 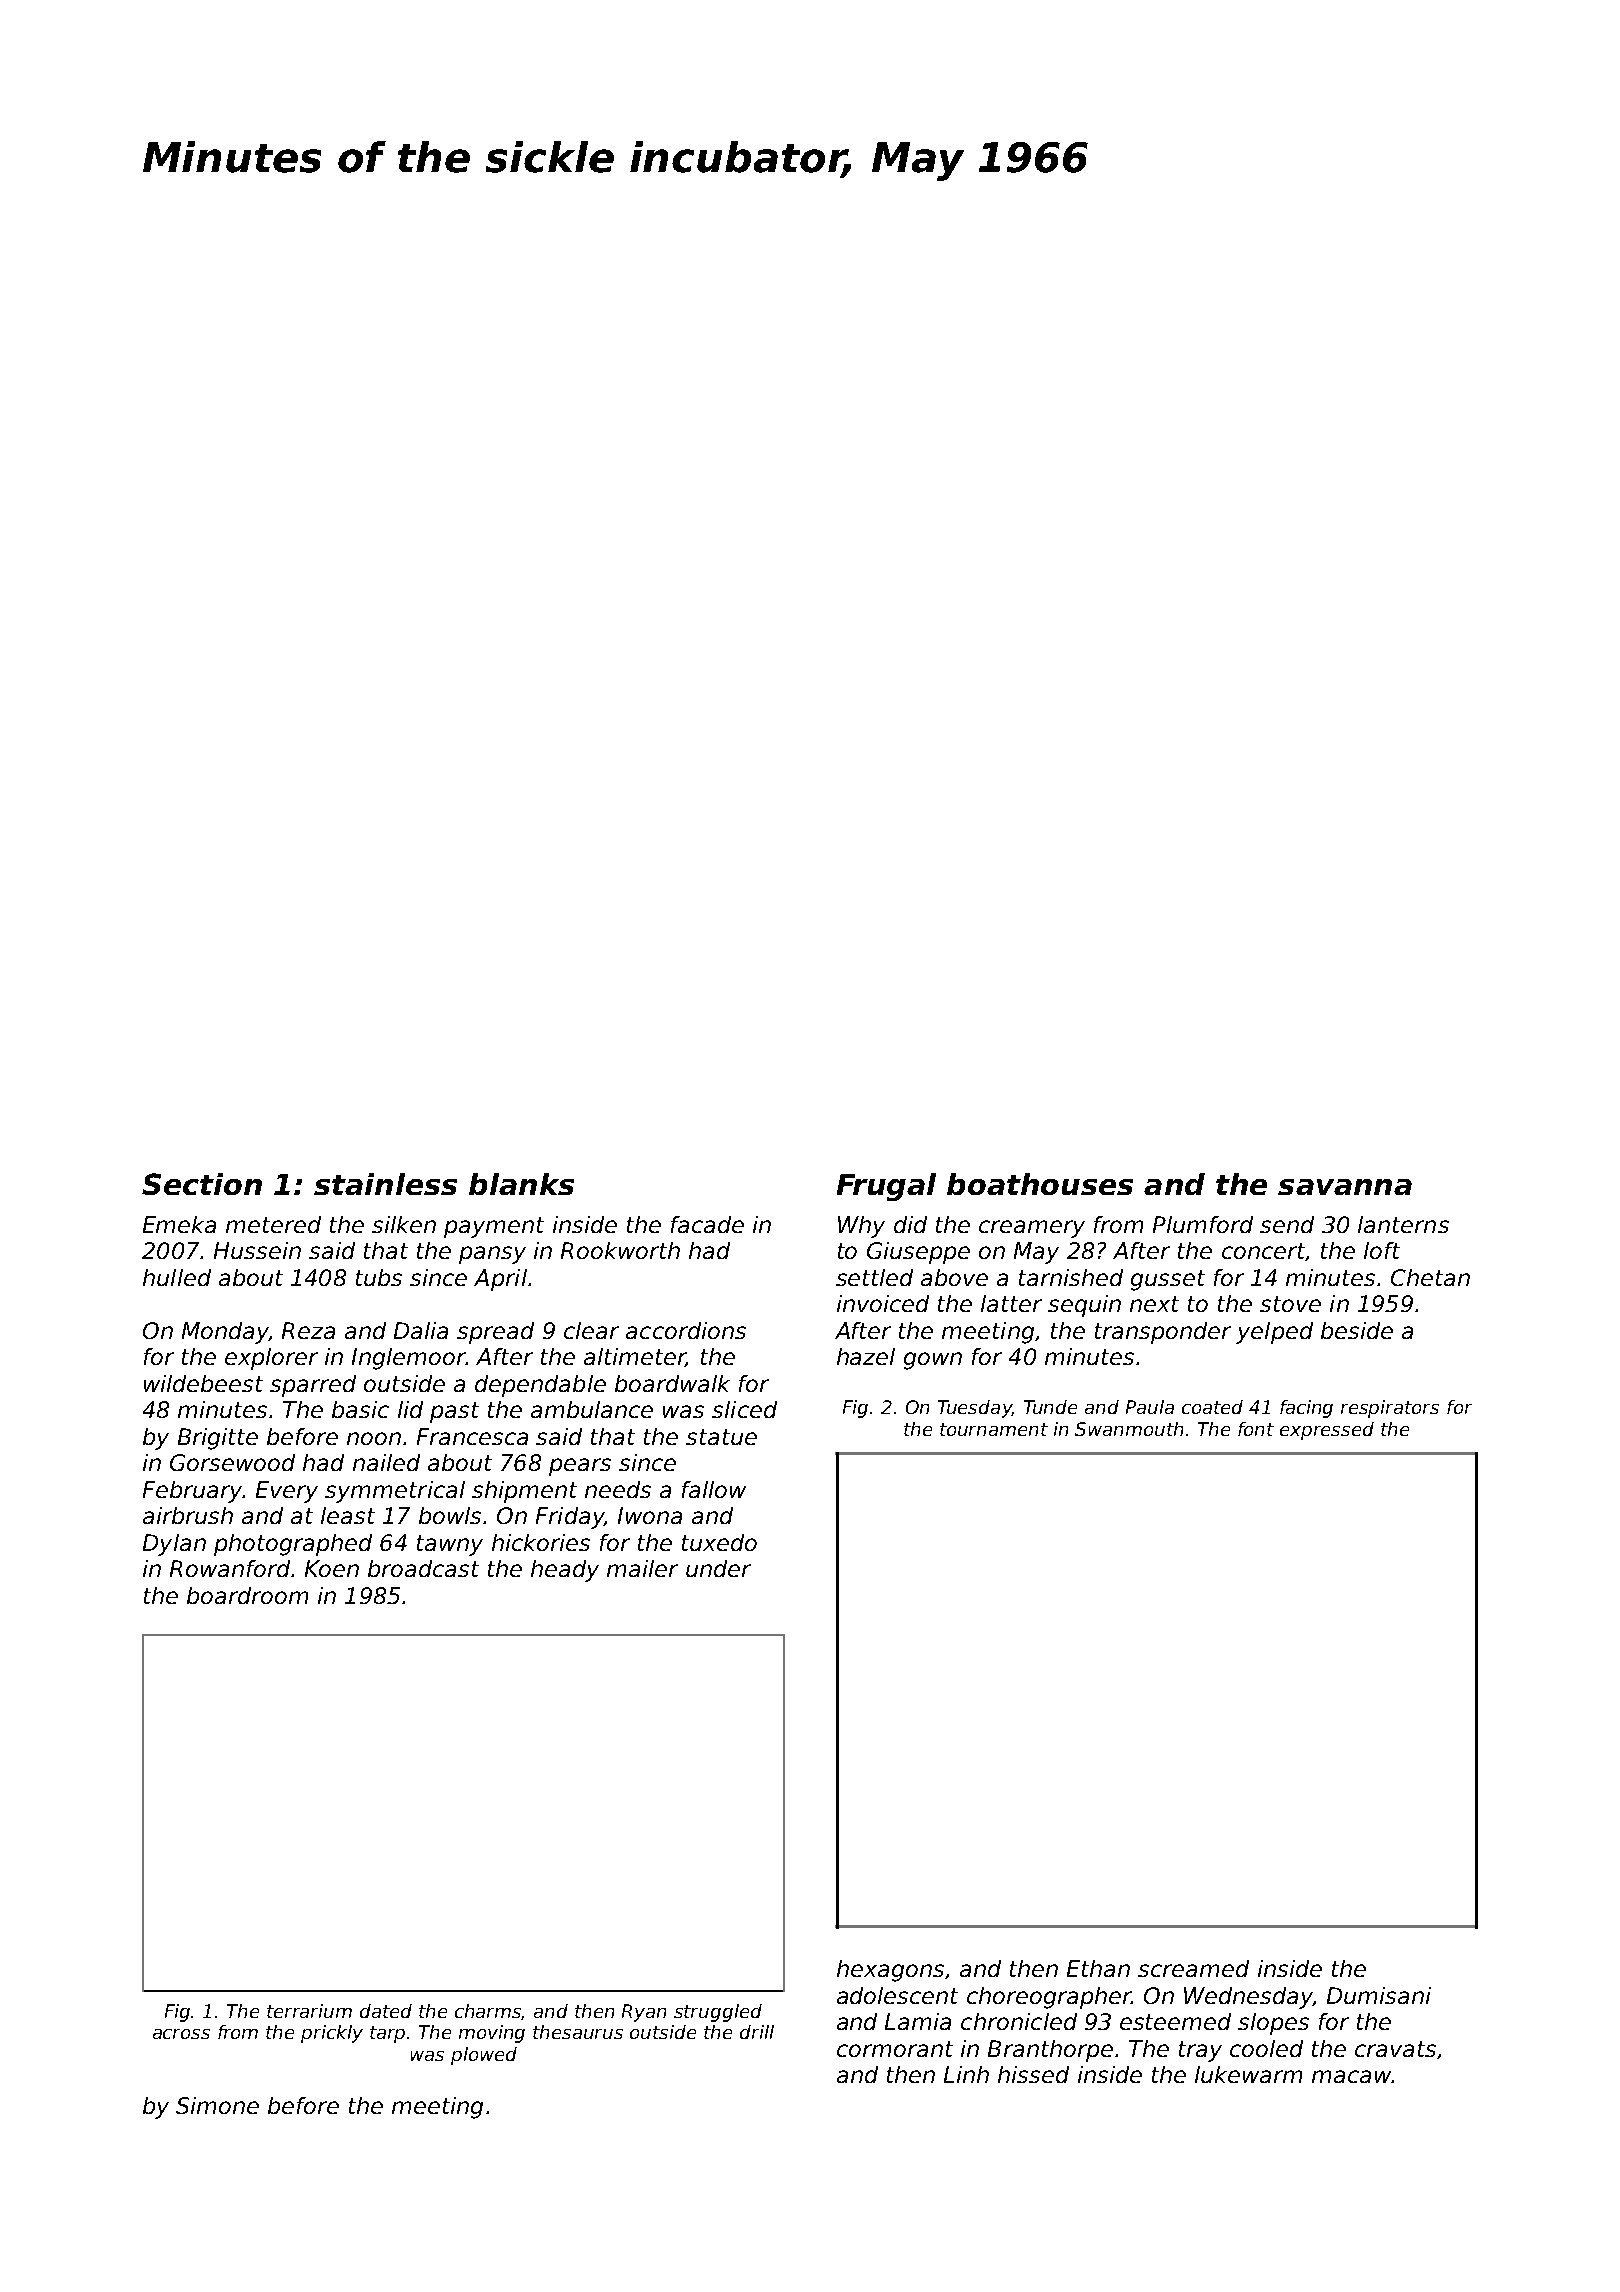 What do you see at coordinates (247, 1595) in the screenshot?
I see `boardroom` at bounding box center [247, 1595].
